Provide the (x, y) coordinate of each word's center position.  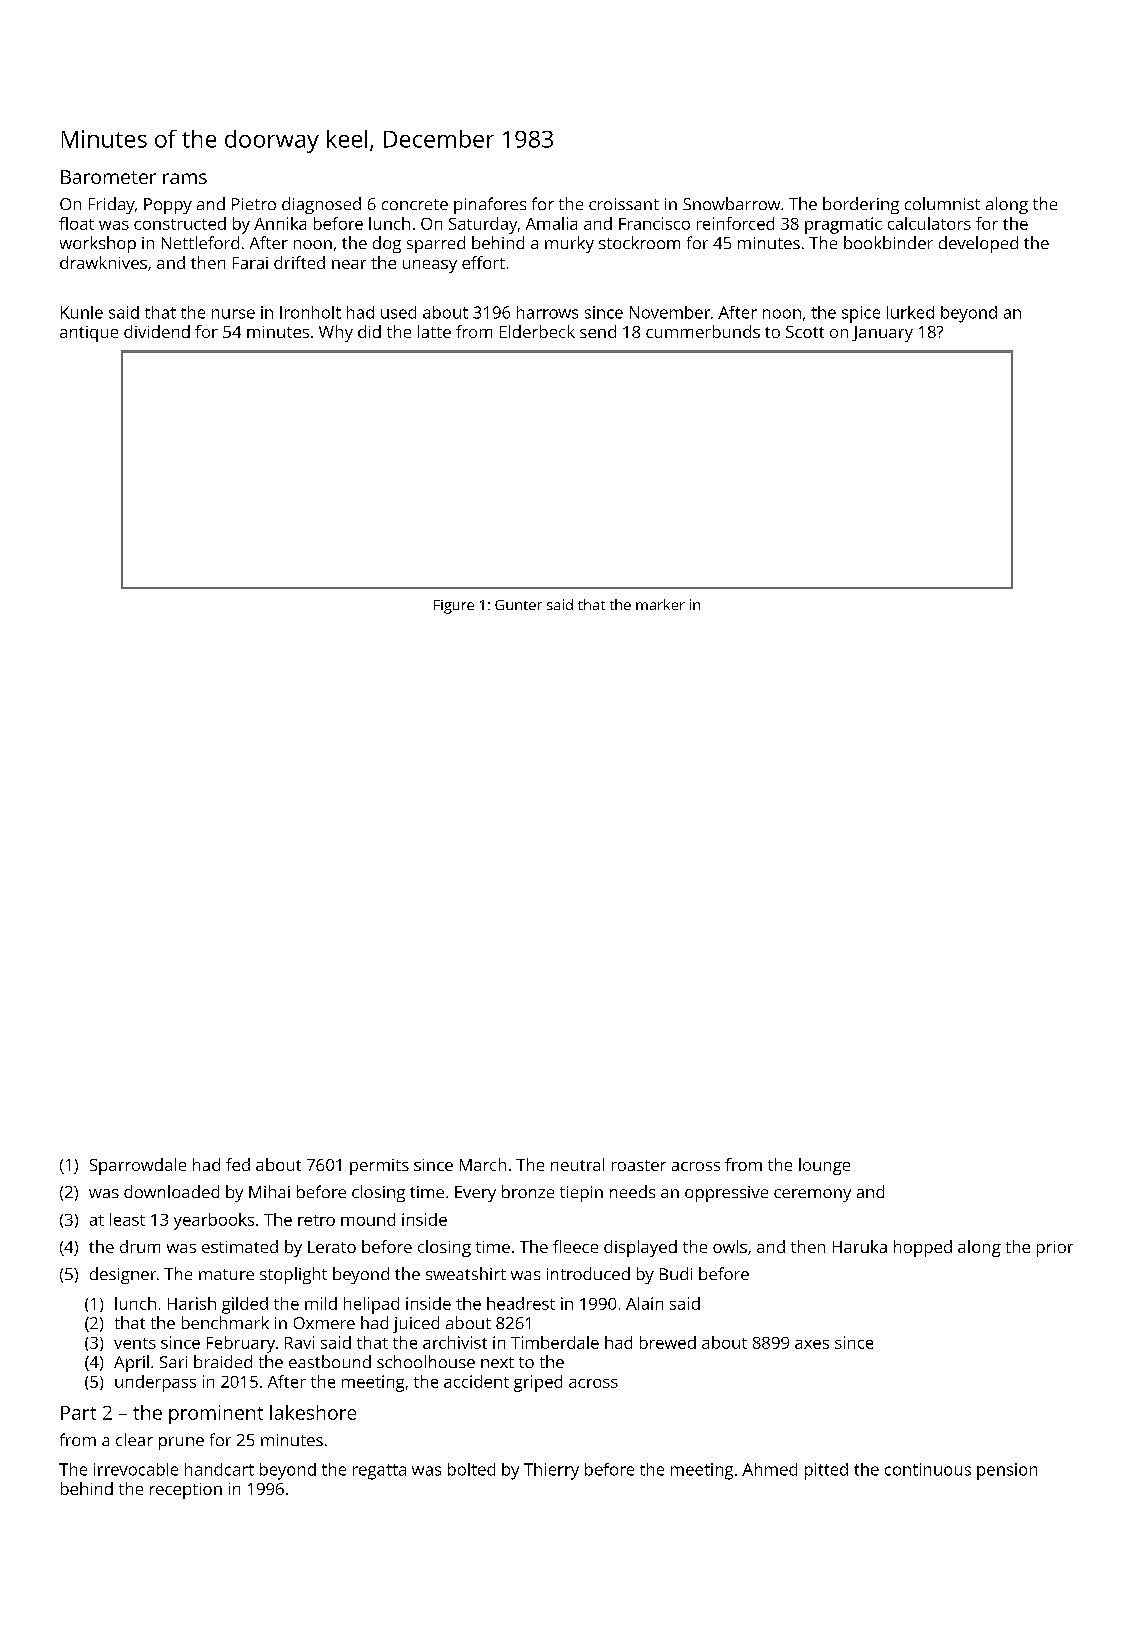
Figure (454, 607)
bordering (861, 205)
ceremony (812, 1195)
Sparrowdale (138, 1166)
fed (238, 1164)
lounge (824, 1166)
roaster (639, 1165)
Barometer (108, 177)
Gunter (518, 605)
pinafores (490, 205)
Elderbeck (537, 331)
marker (660, 604)
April (131, 1363)
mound (368, 1219)
